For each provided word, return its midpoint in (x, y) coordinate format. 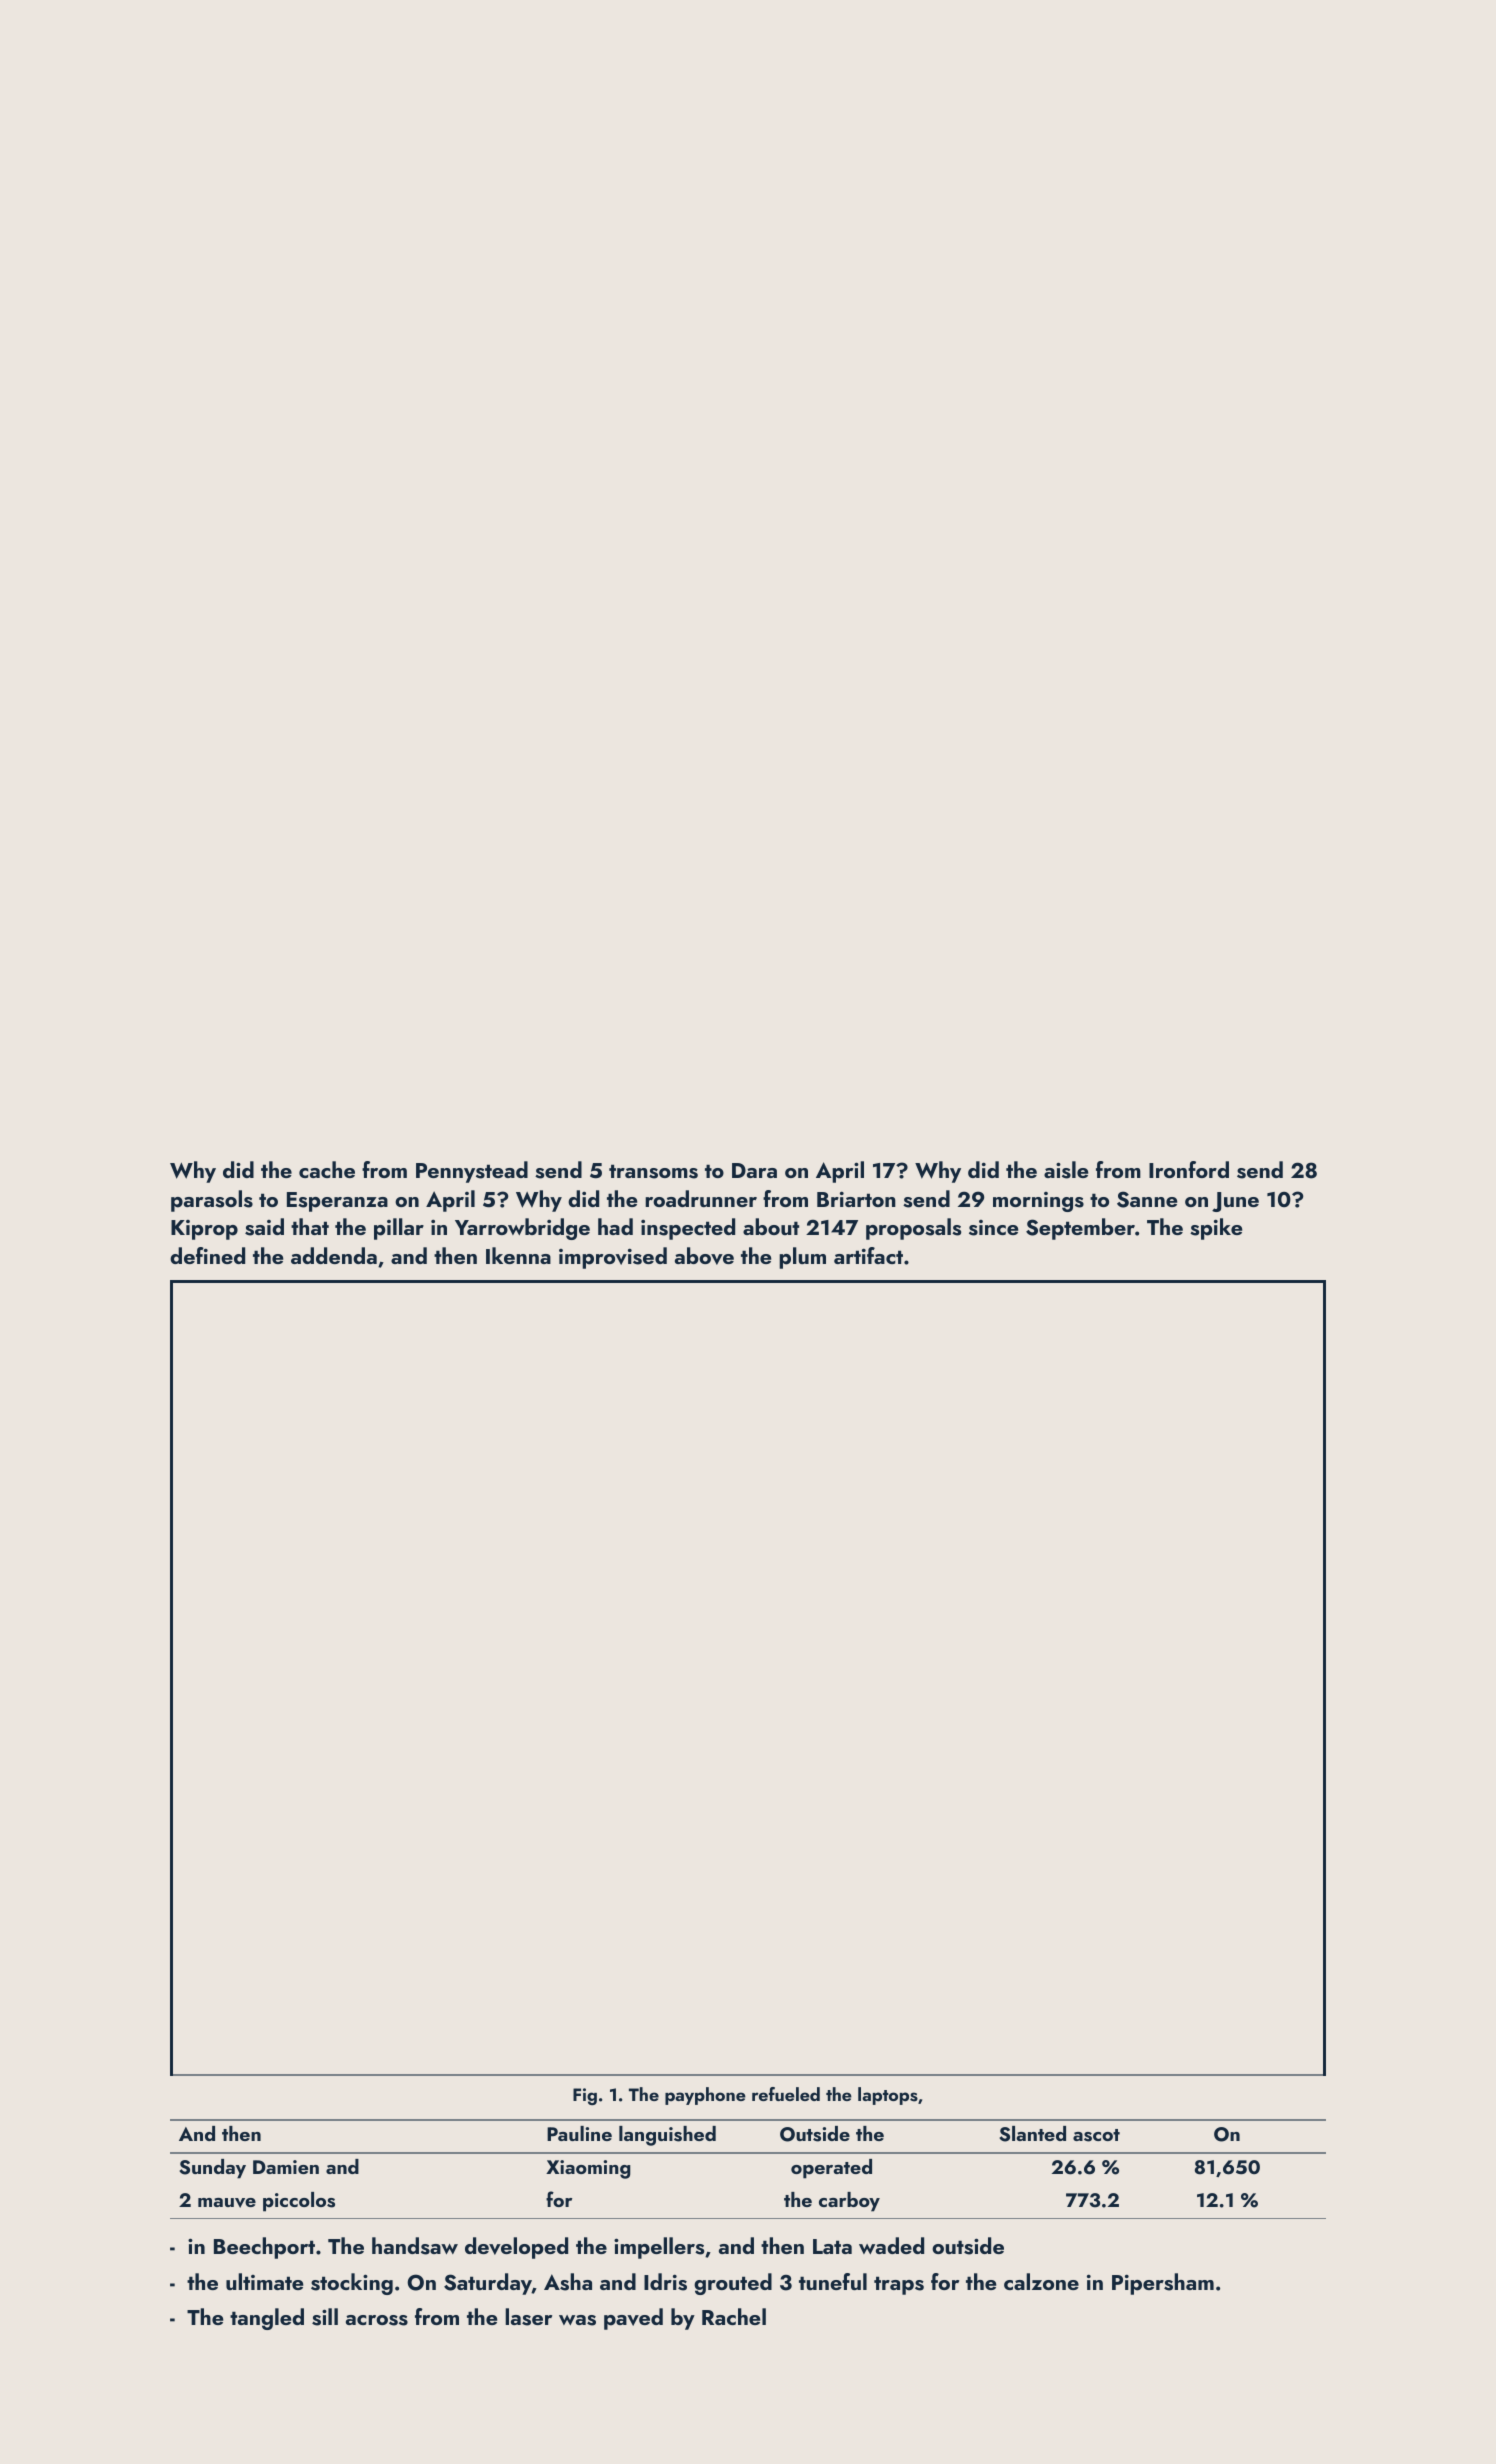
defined (207, 1255)
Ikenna (518, 1255)
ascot (1096, 2135)
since (993, 1228)
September (1080, 1229)
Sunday (212, 2169)
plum (802, 1258)
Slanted (1032, 2134)
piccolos (299, 2202)
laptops (888, 2096)
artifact (868, 1255)
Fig (585, 2096)
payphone (705, 2096)
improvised (613, 1258)
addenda (334, 1255)
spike (1216, 1229)
